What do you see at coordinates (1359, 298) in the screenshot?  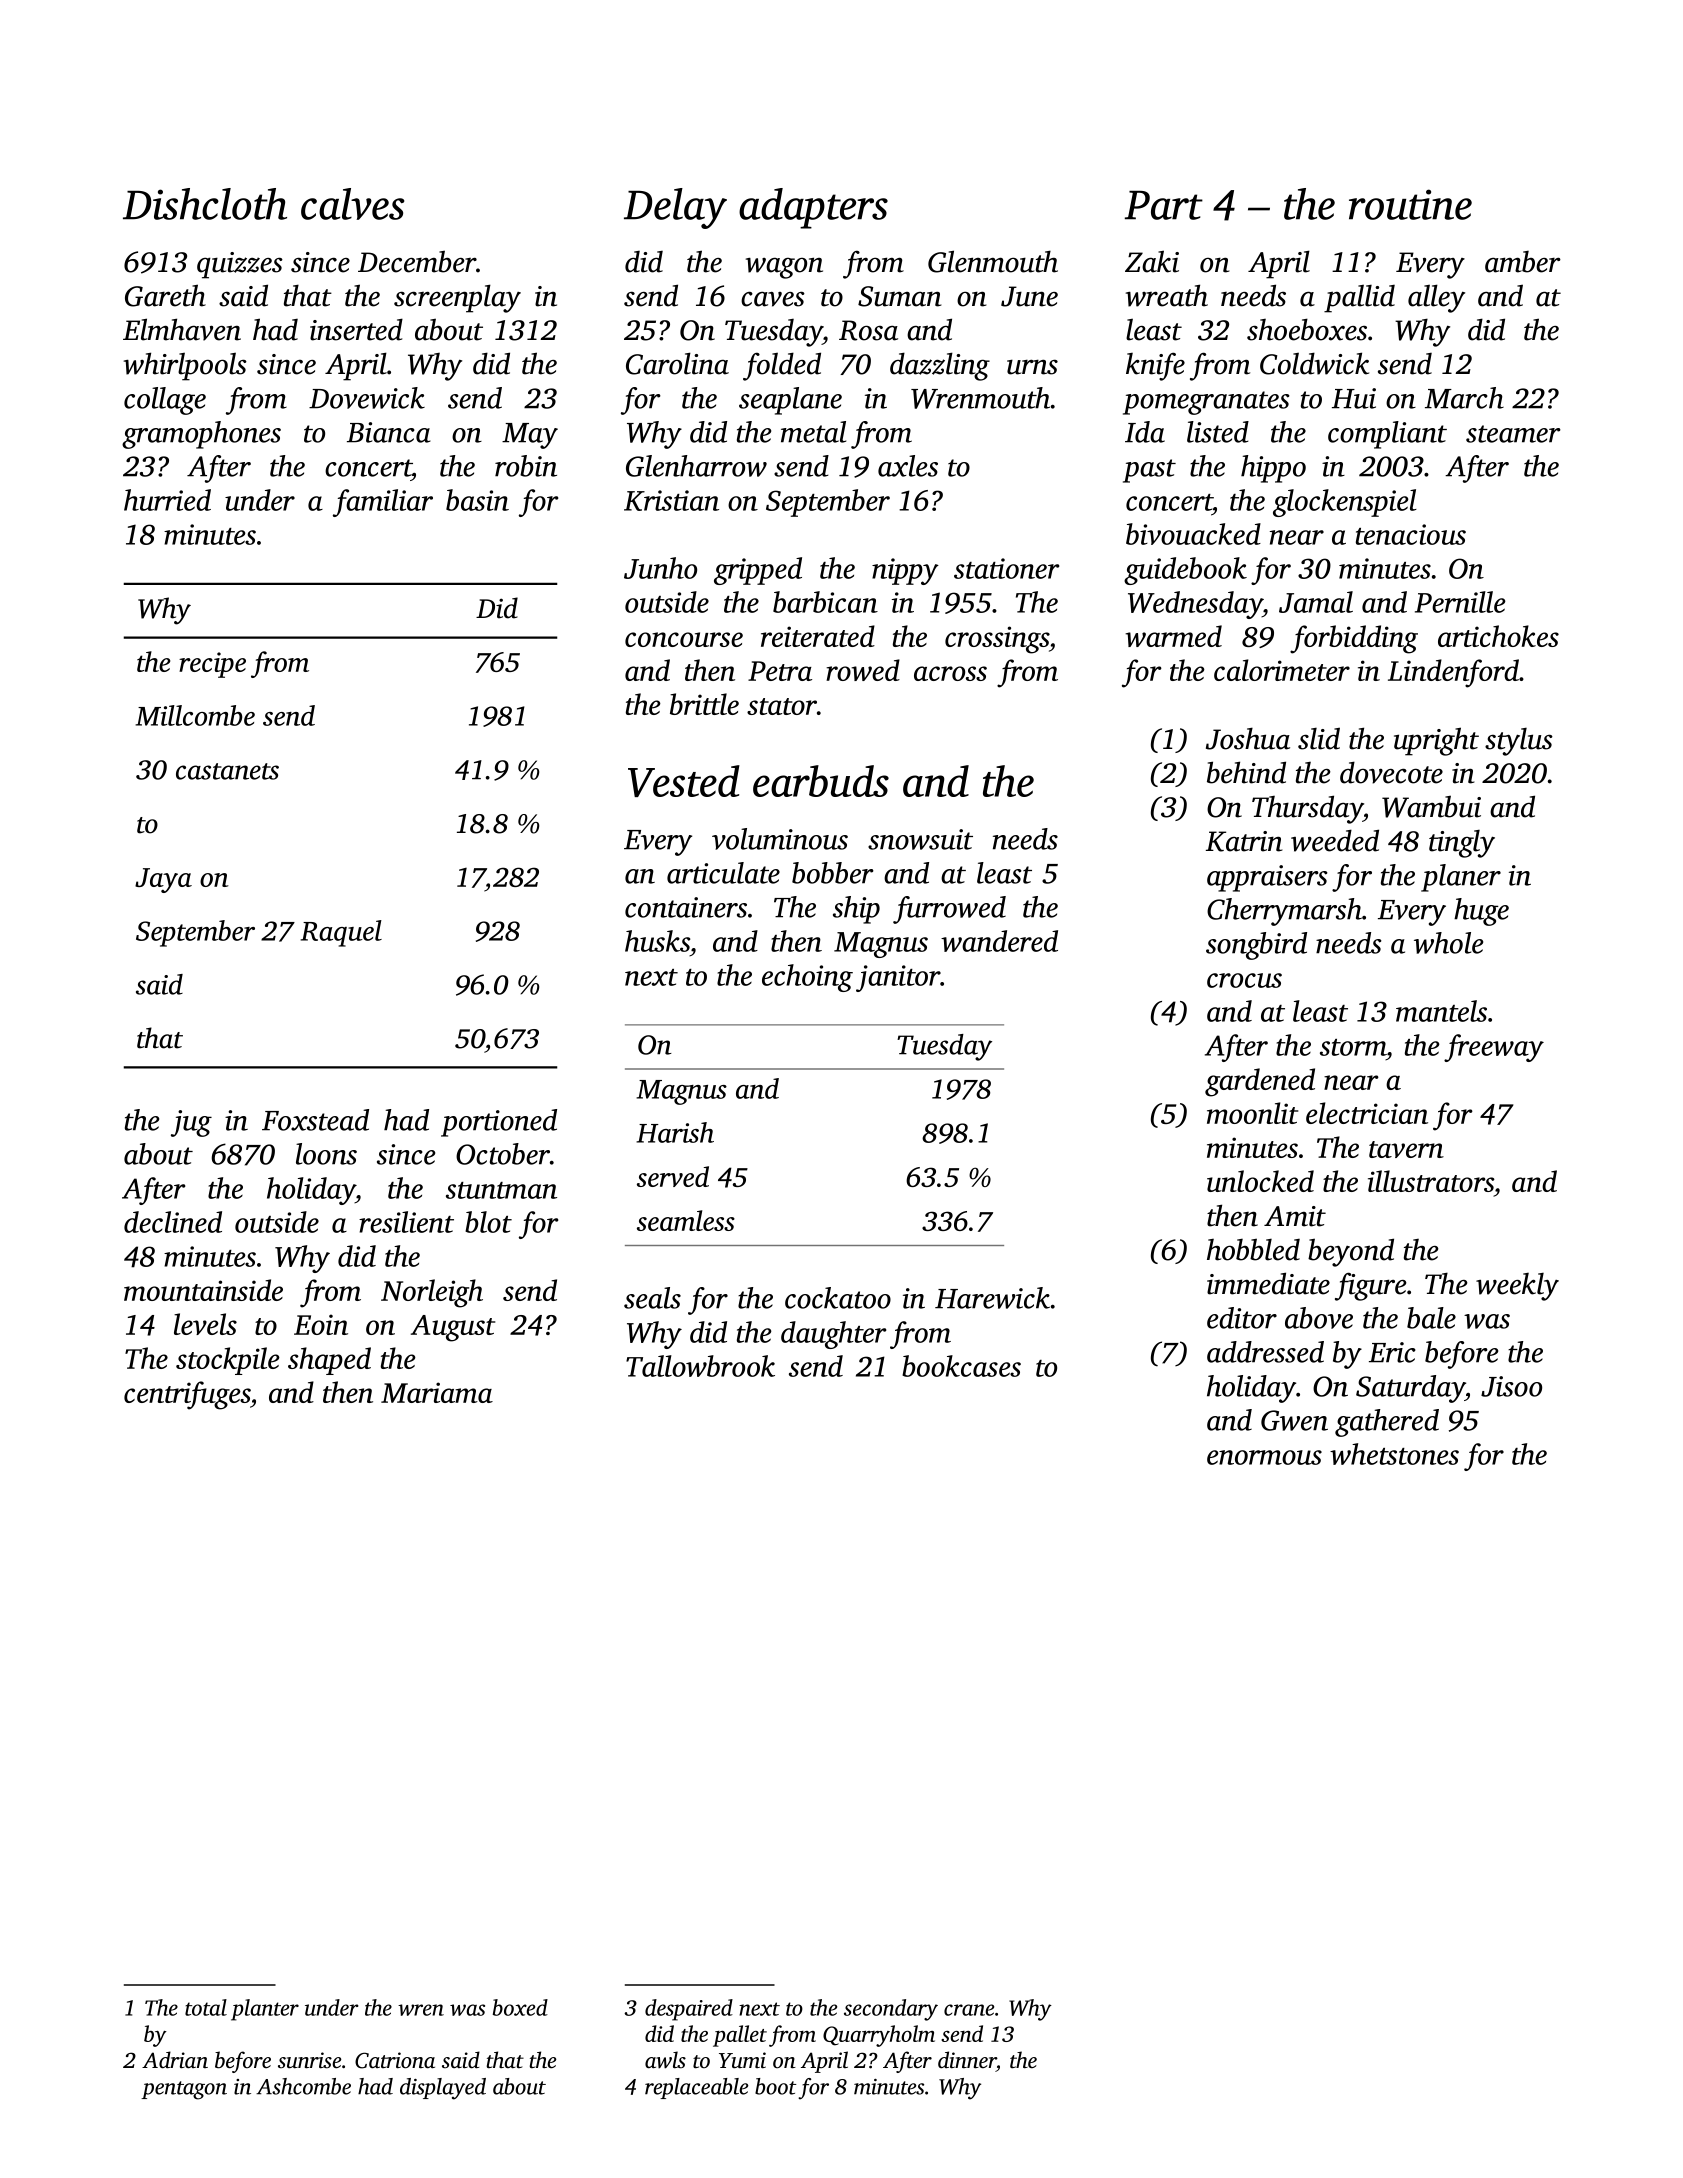 I see `pallid` at bounding box center [1359, 298].
